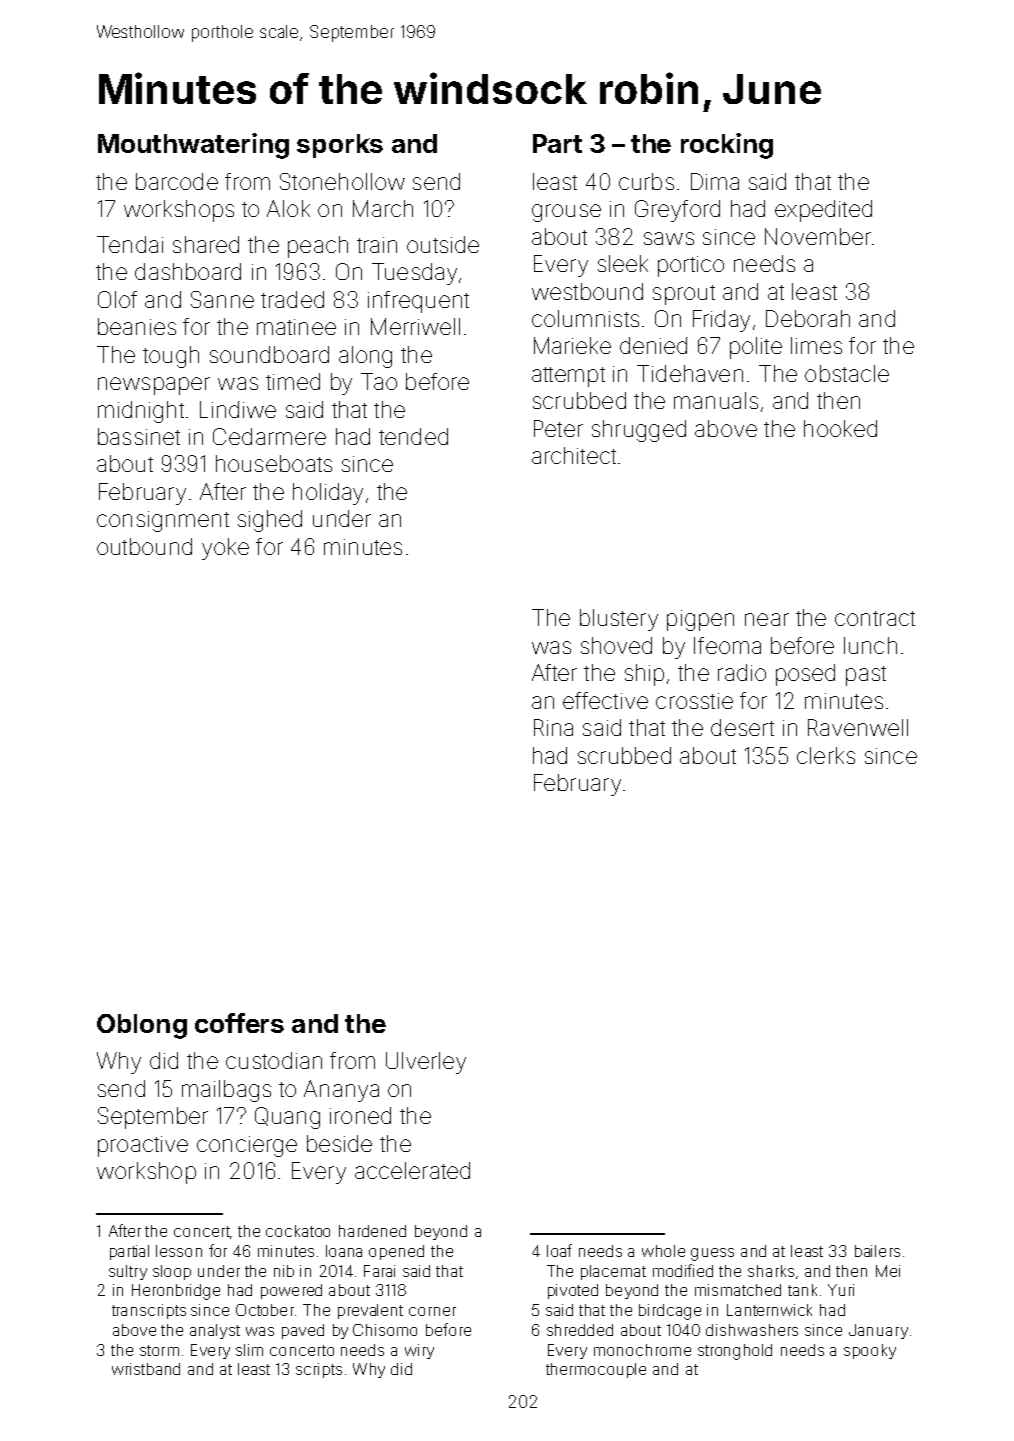 The width and height of the document is (1014, 1441). I want to click on midnight, so click(141, 412).
